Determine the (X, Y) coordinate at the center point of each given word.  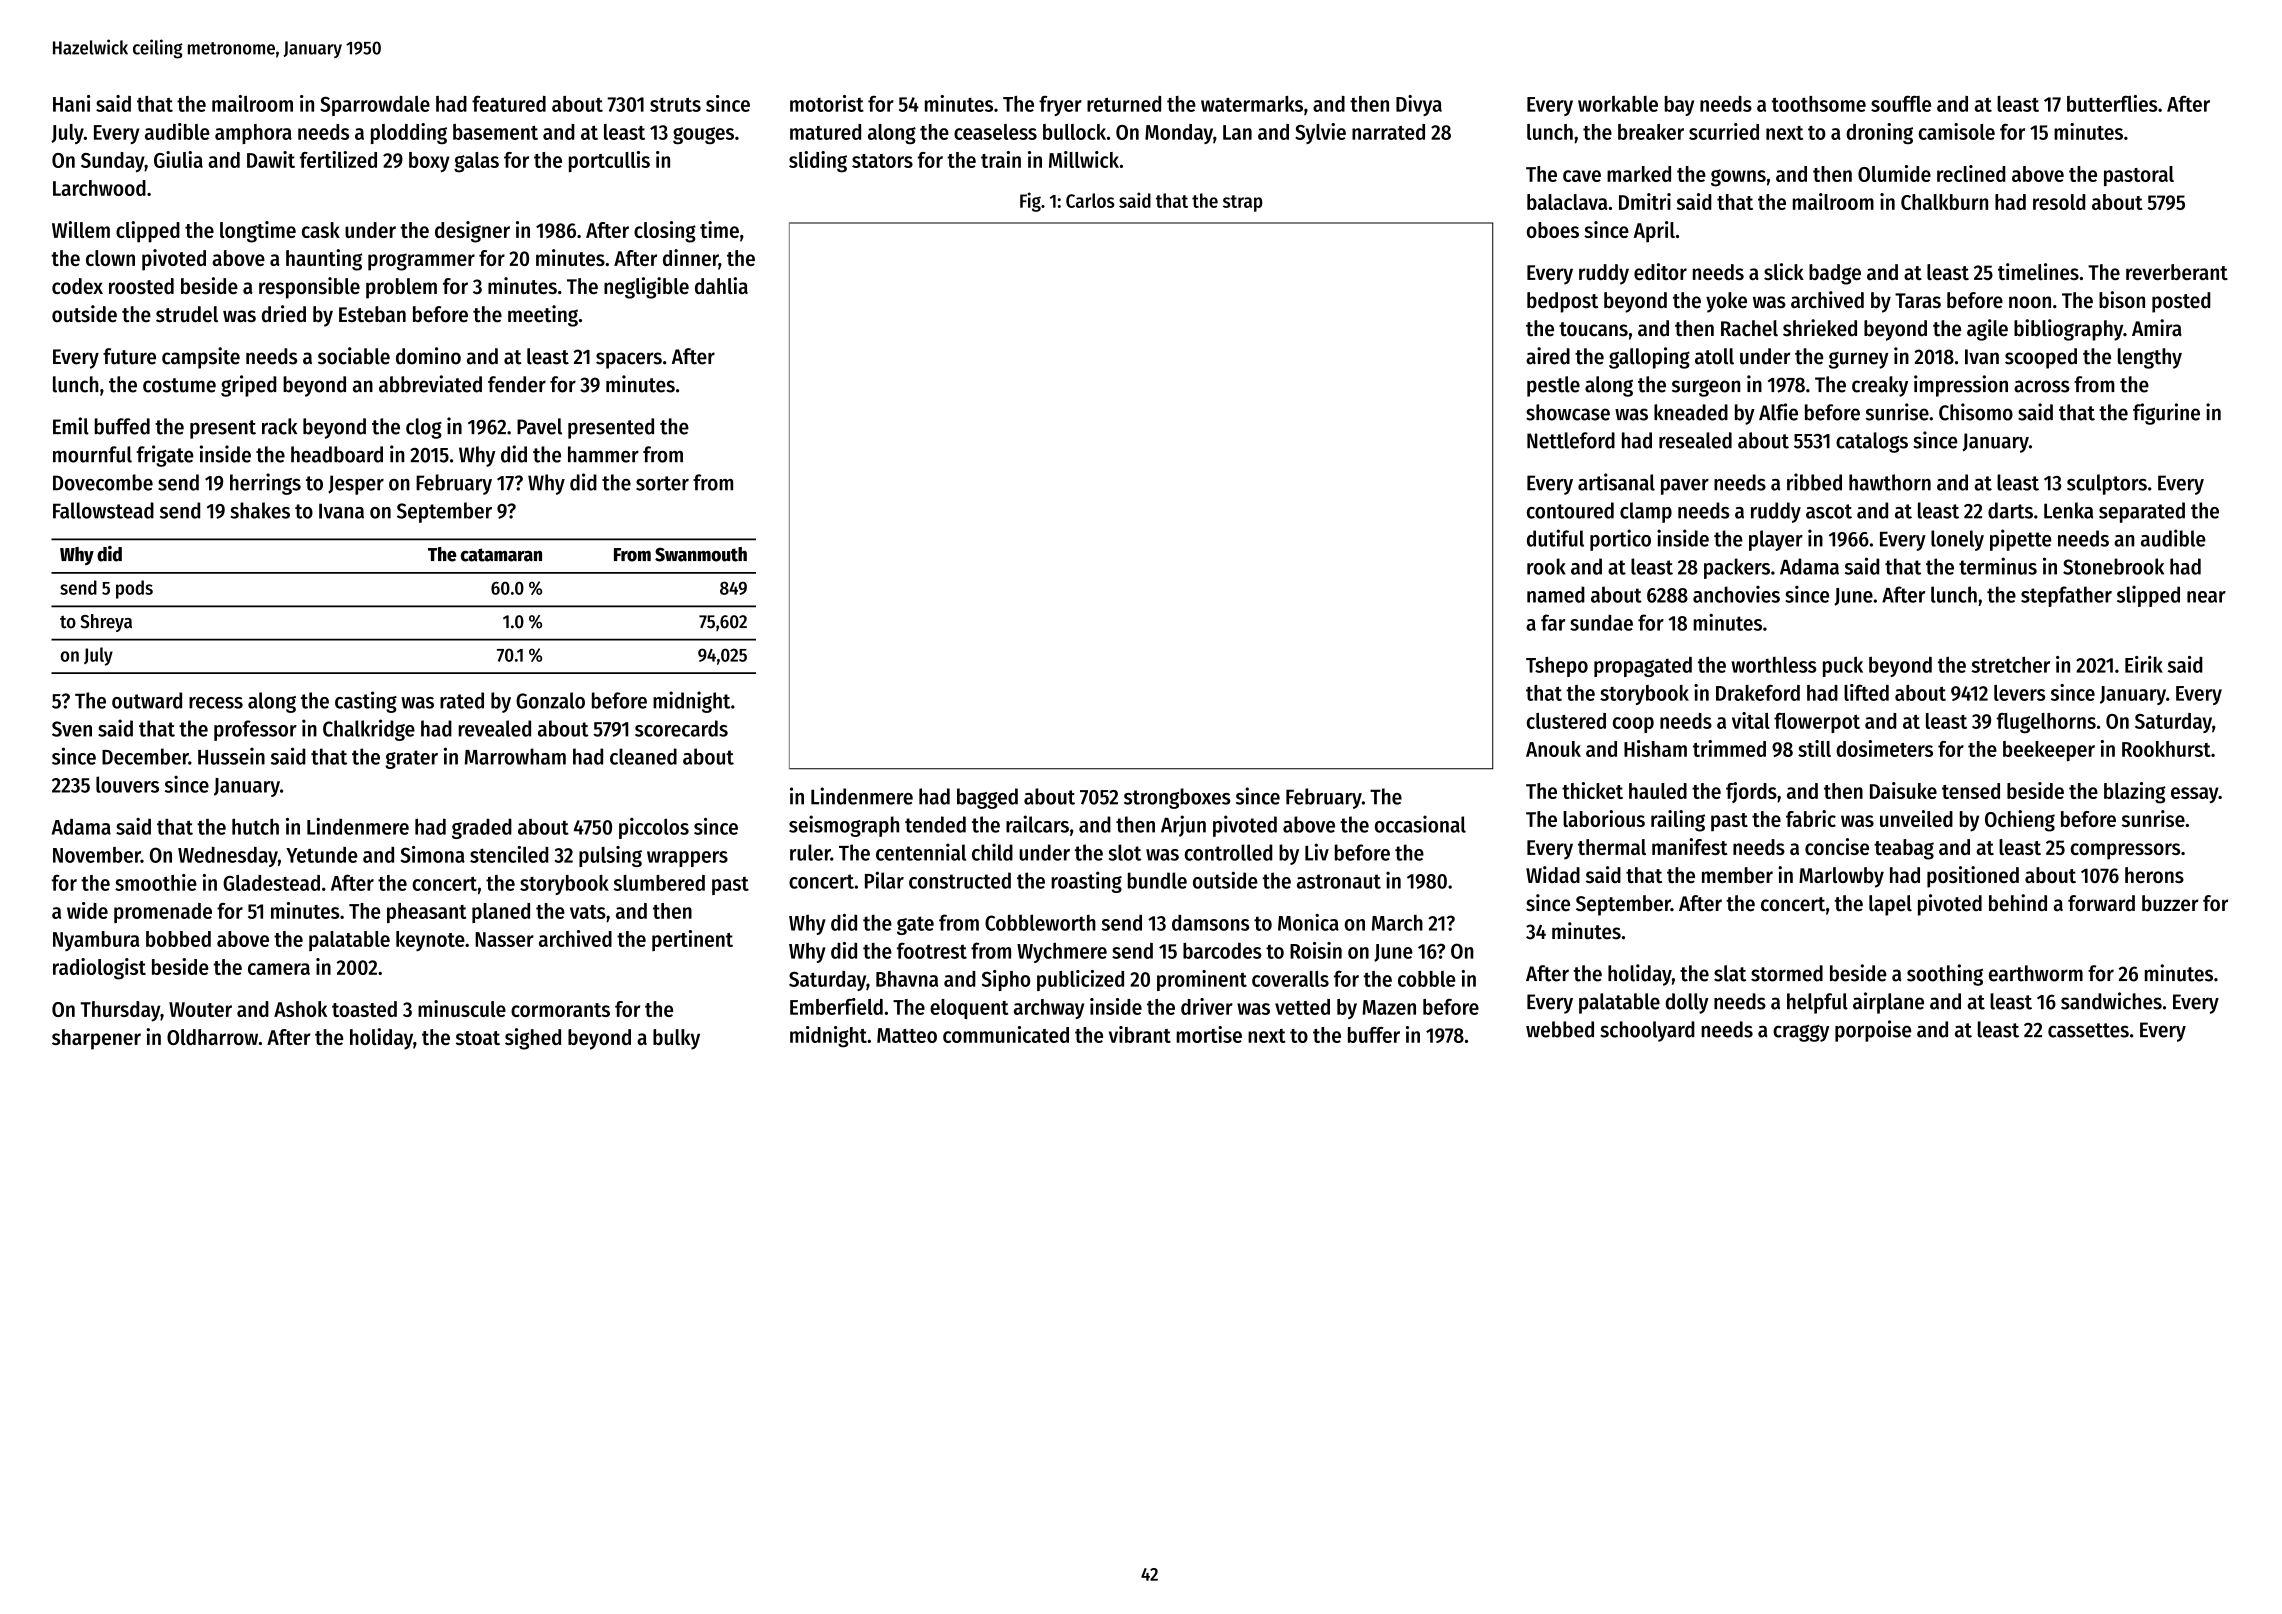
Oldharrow (212, 1037)
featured (509, 103)
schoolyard (1647, 1031)
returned (1124, 104)
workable (1618, 104)
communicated (1006, 1034)
